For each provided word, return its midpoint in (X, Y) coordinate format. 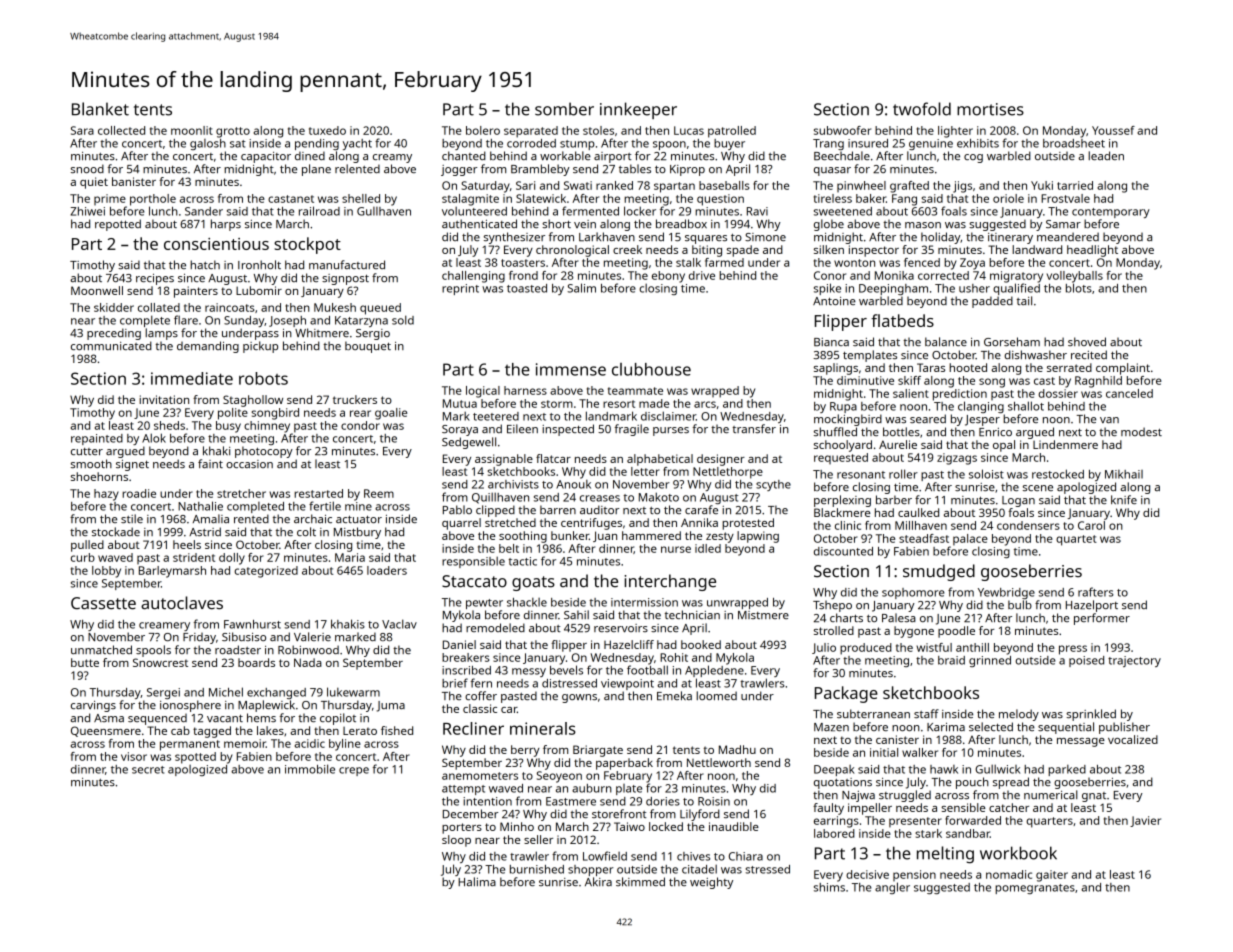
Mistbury (357, 533)
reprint (460, 289)
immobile (310, 769)
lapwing (758, 537)
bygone (914, 632)
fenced (922, 262)
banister (134, 181)
